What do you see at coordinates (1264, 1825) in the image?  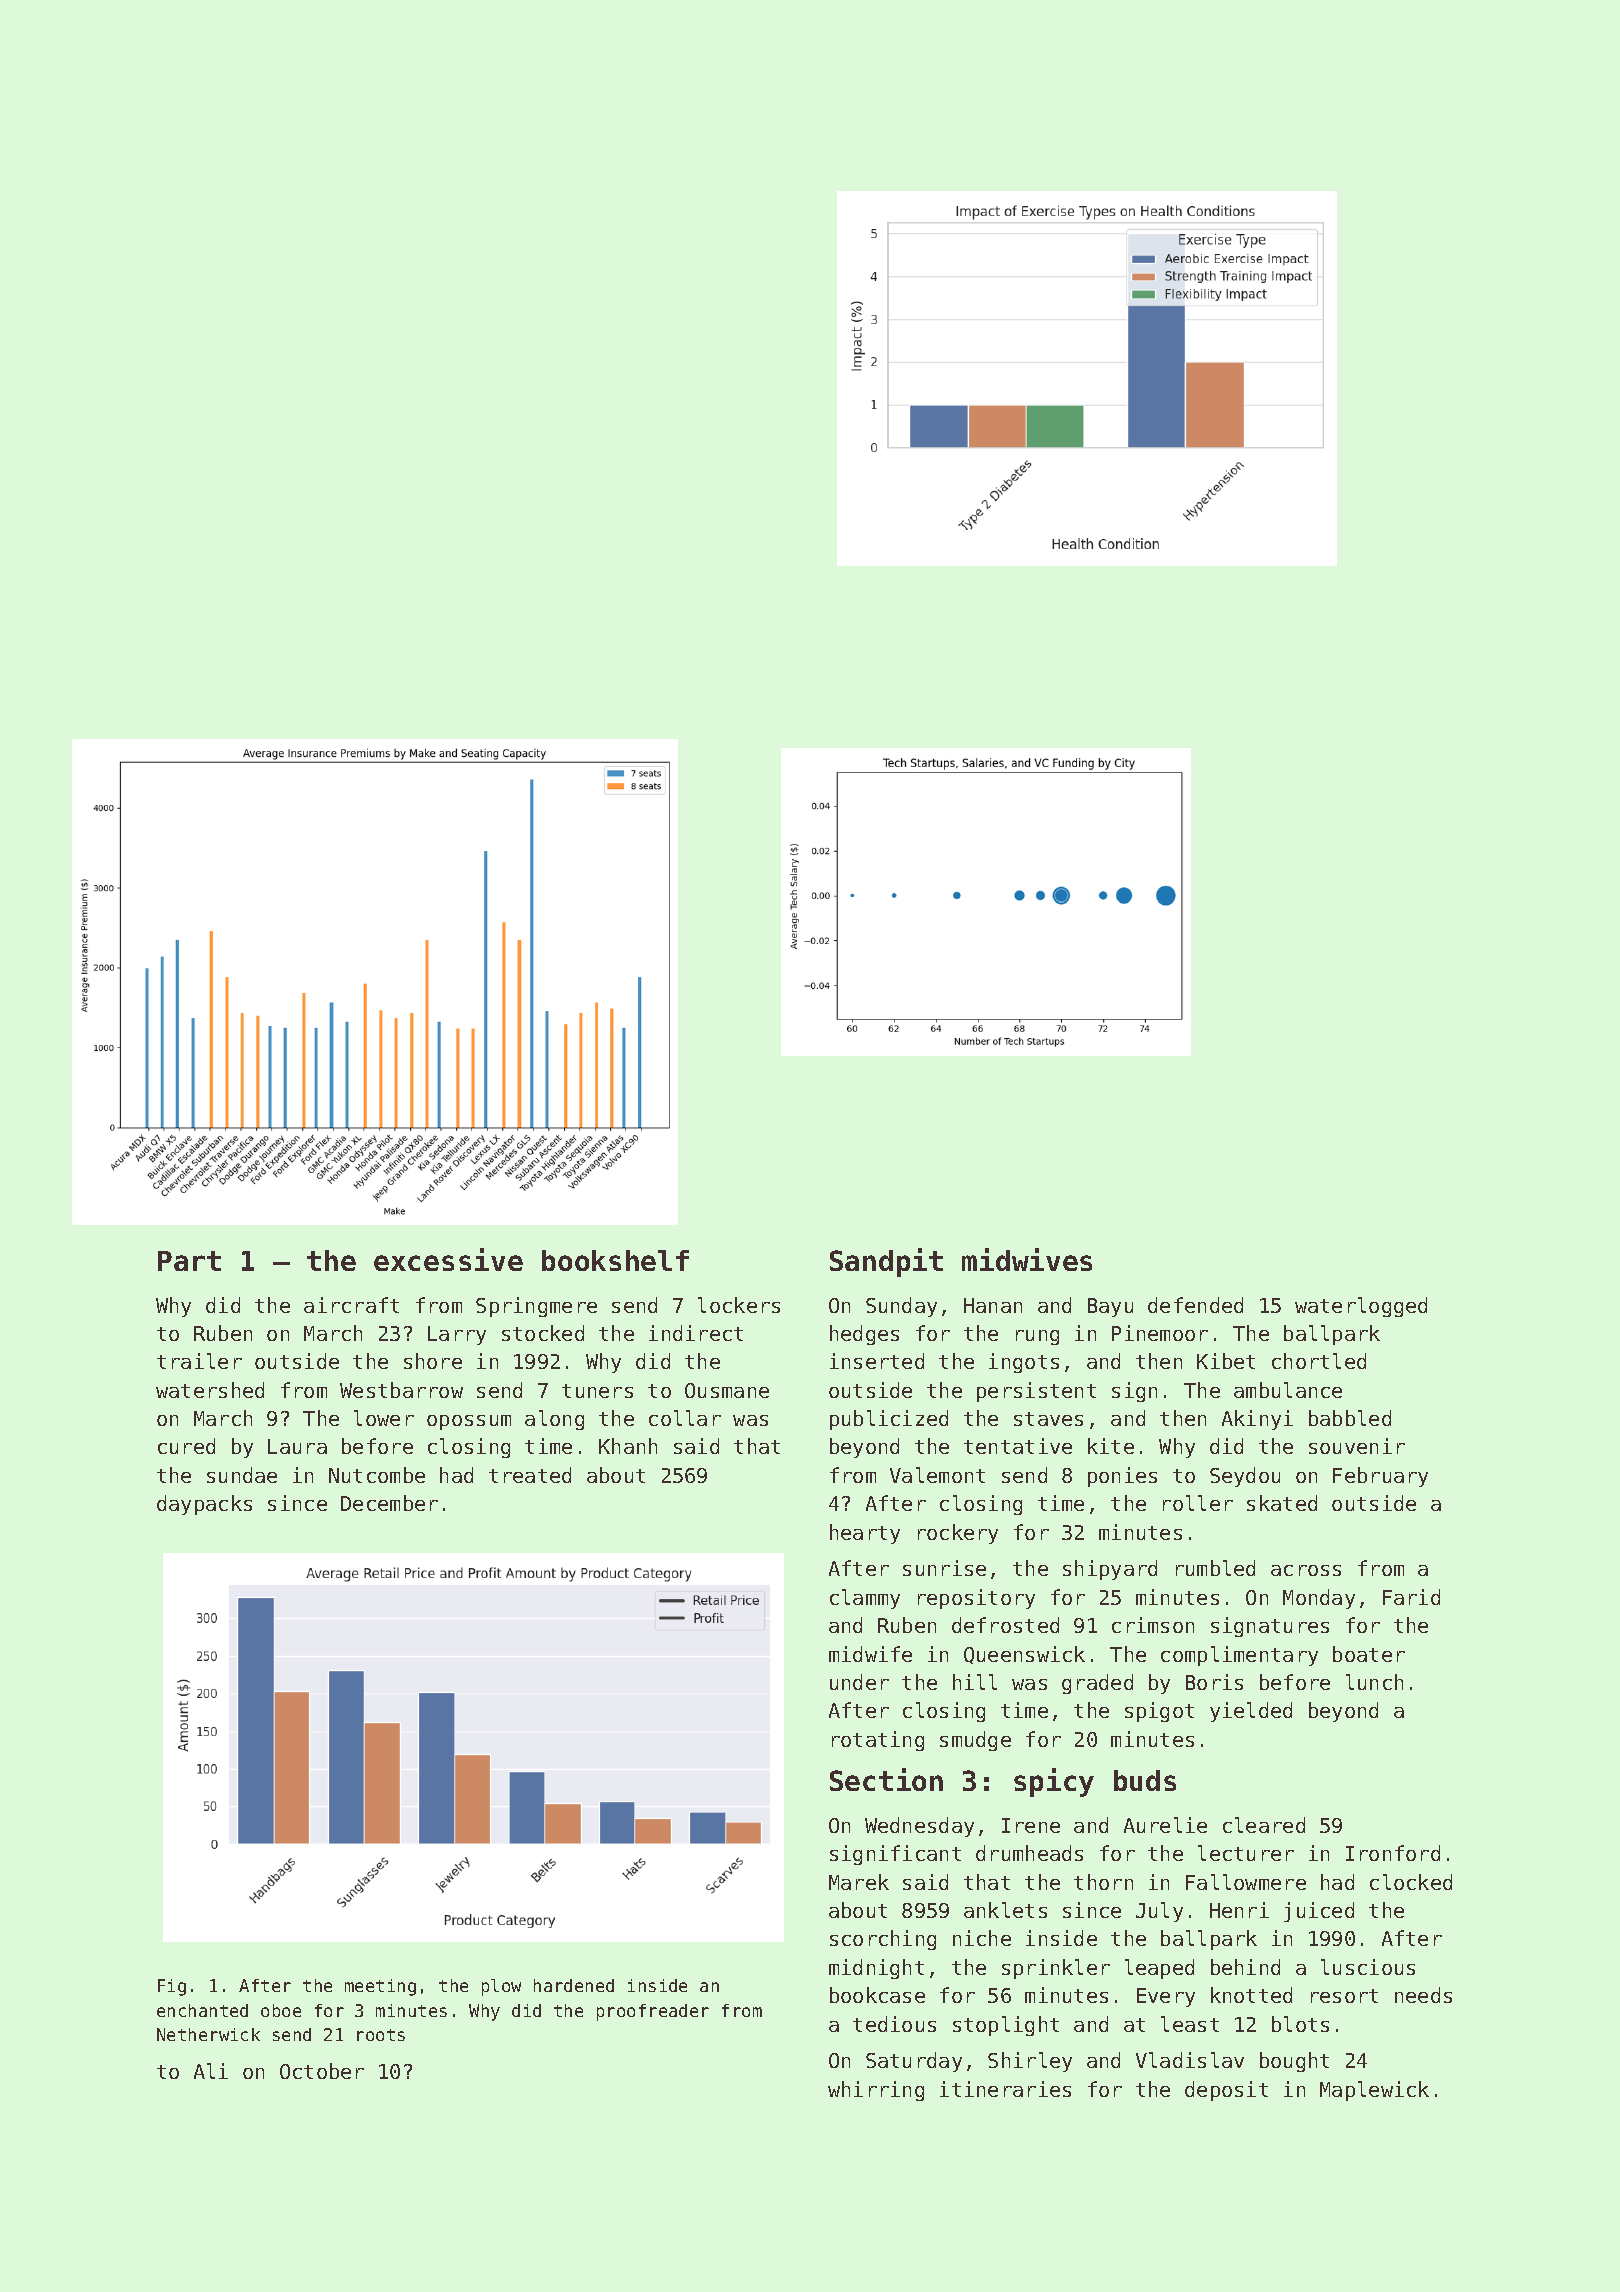 I see `cleared` at bounding box center [1264, 1825].
